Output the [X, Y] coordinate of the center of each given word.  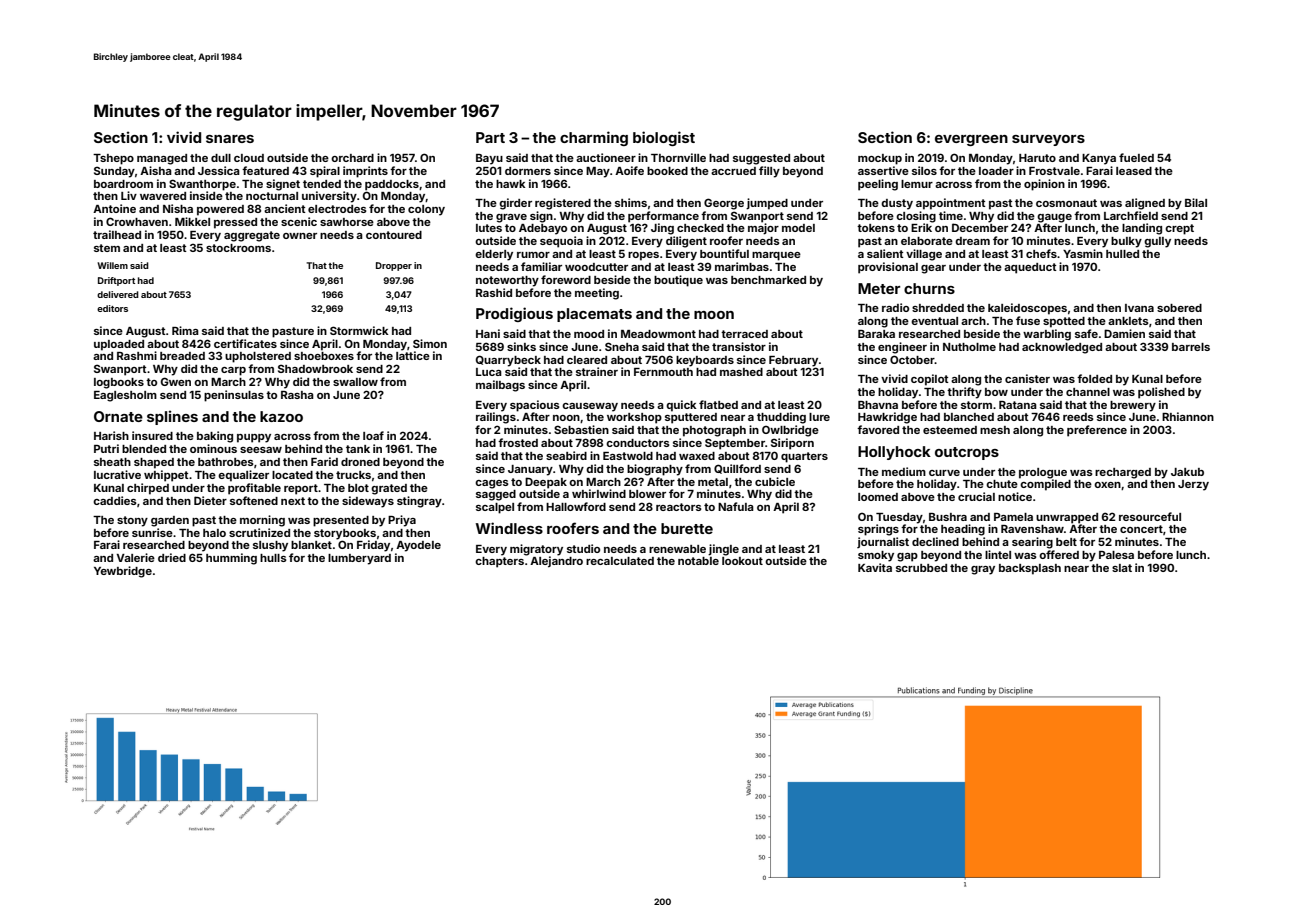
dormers [528, 171]
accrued [733, 171]
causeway [590, 407]
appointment [951, 204]
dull [221, 158]
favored [878, 429]
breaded [182, 356]
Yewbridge [123, 572]
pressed [235, 223]
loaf [373, 435]
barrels [1191, 347]
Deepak [546, 483]
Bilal [1196, 202]
